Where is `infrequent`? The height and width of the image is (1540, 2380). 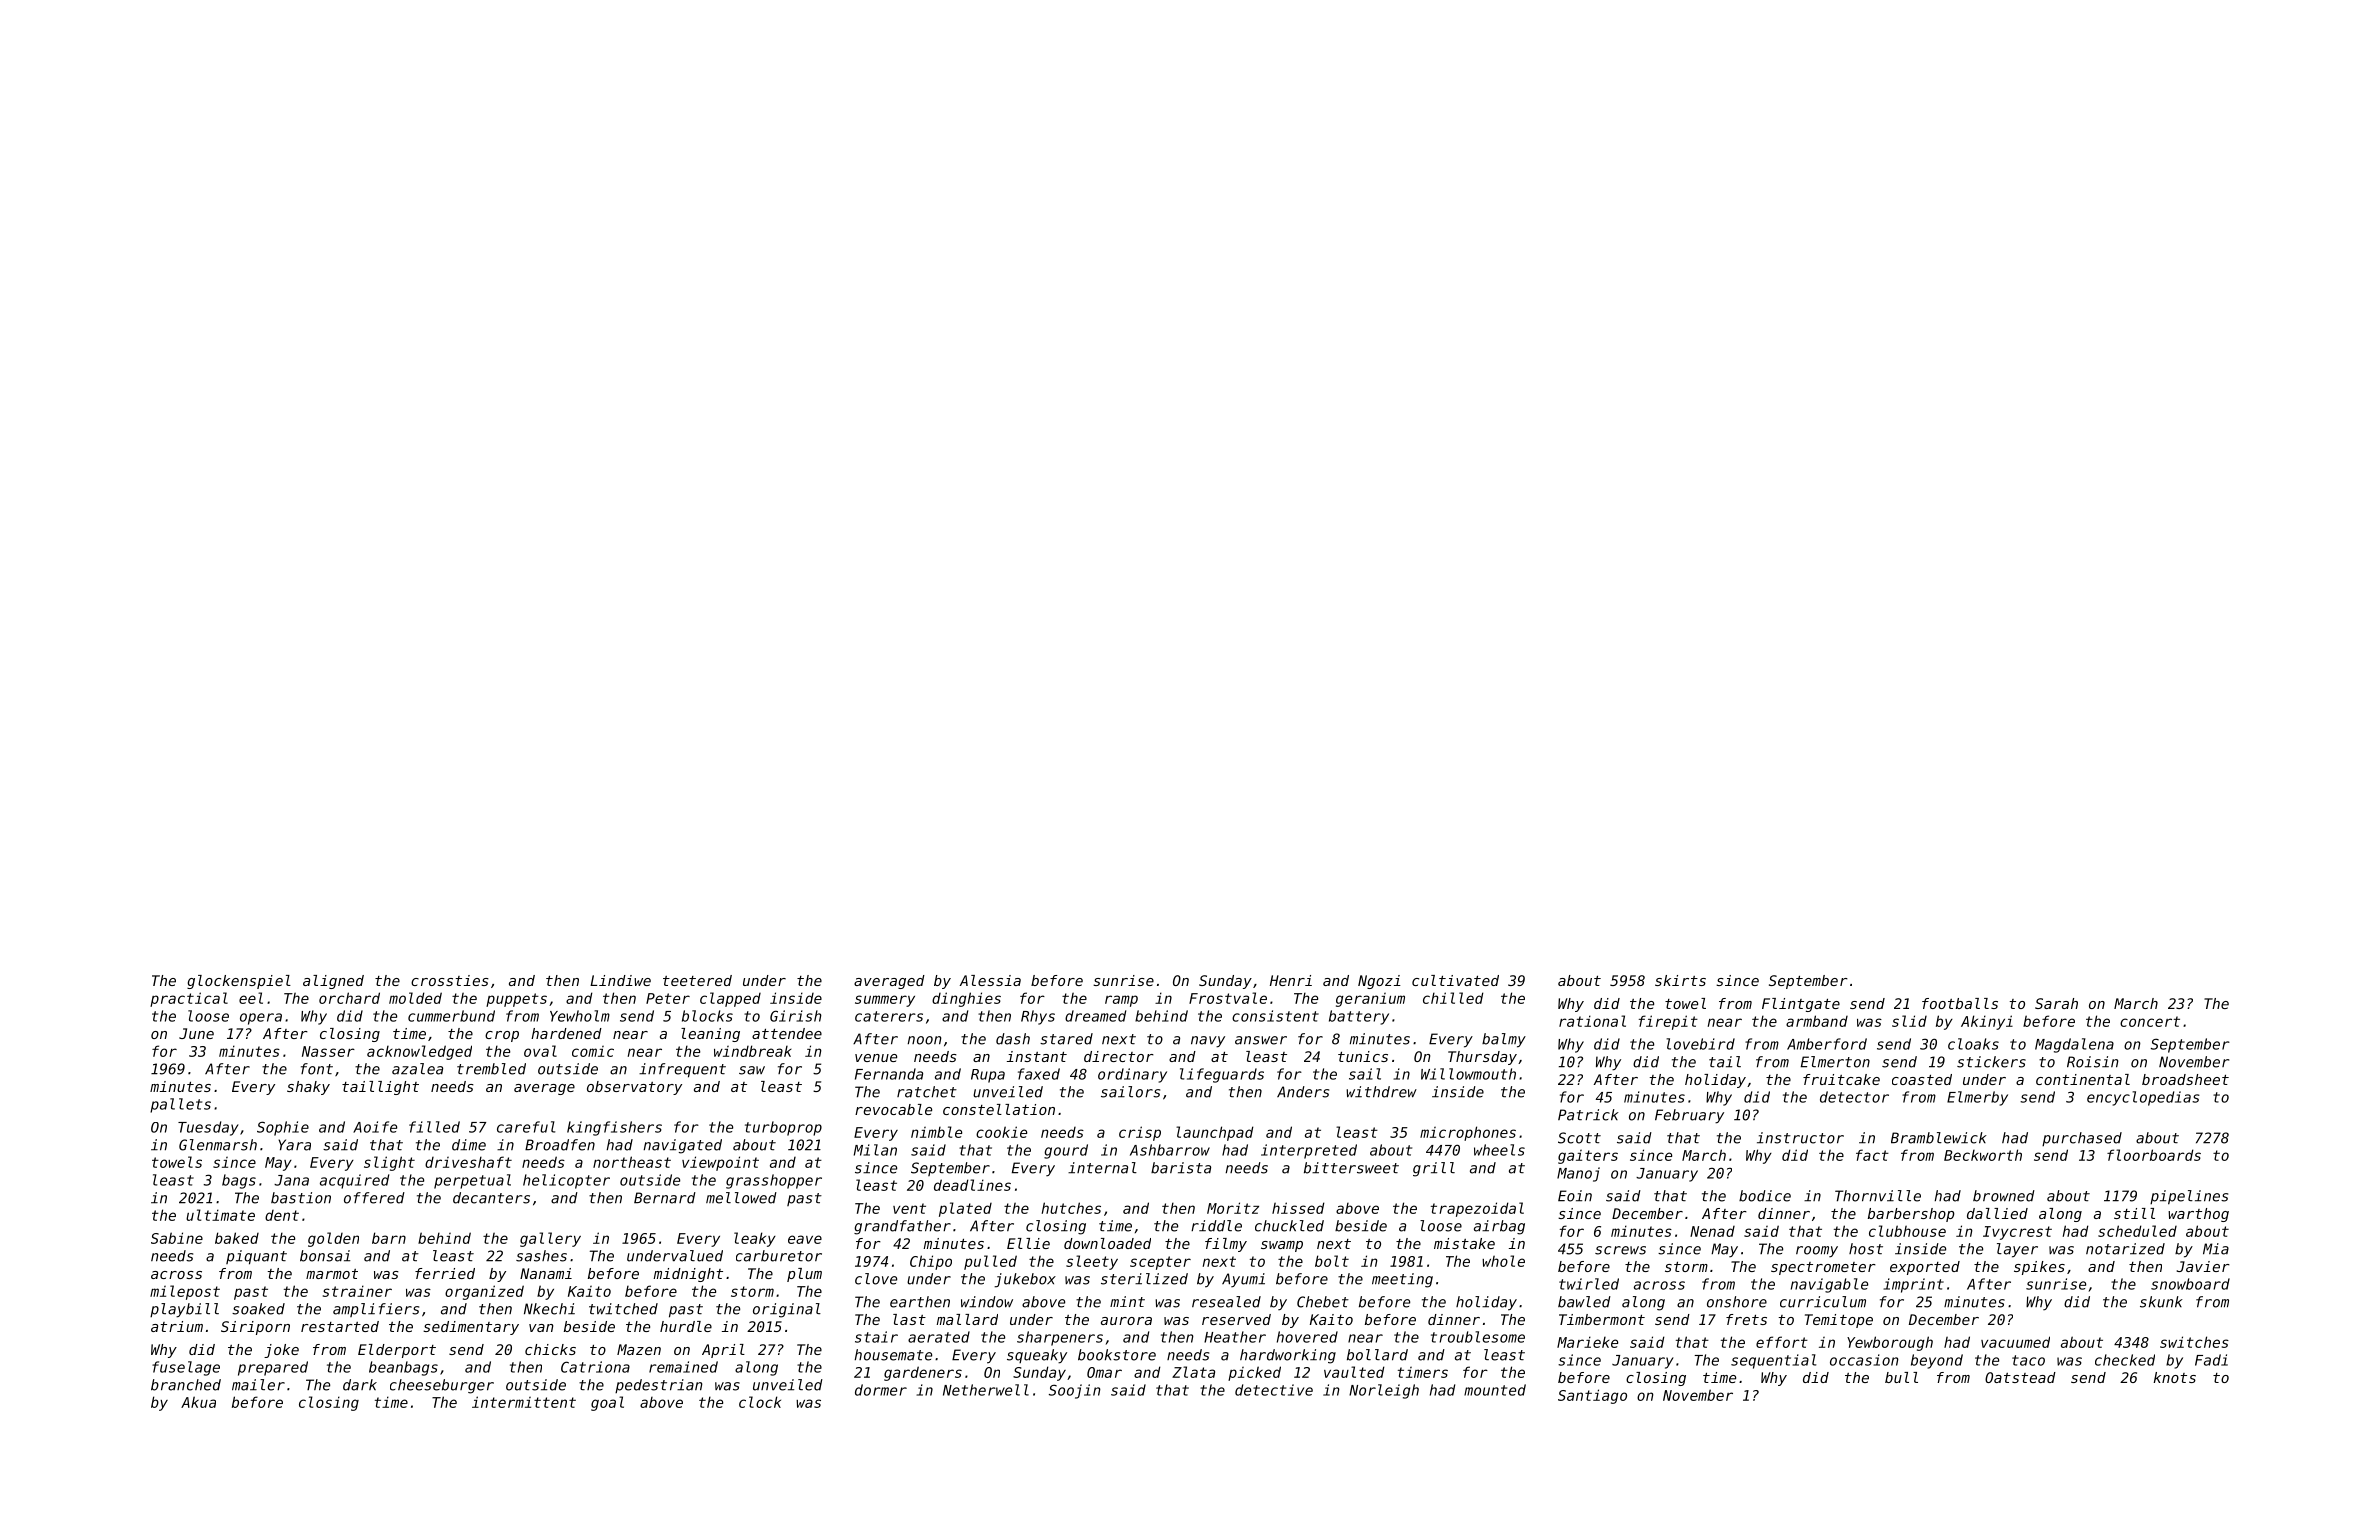 infrequent is located at coordinates (682, 1070).
